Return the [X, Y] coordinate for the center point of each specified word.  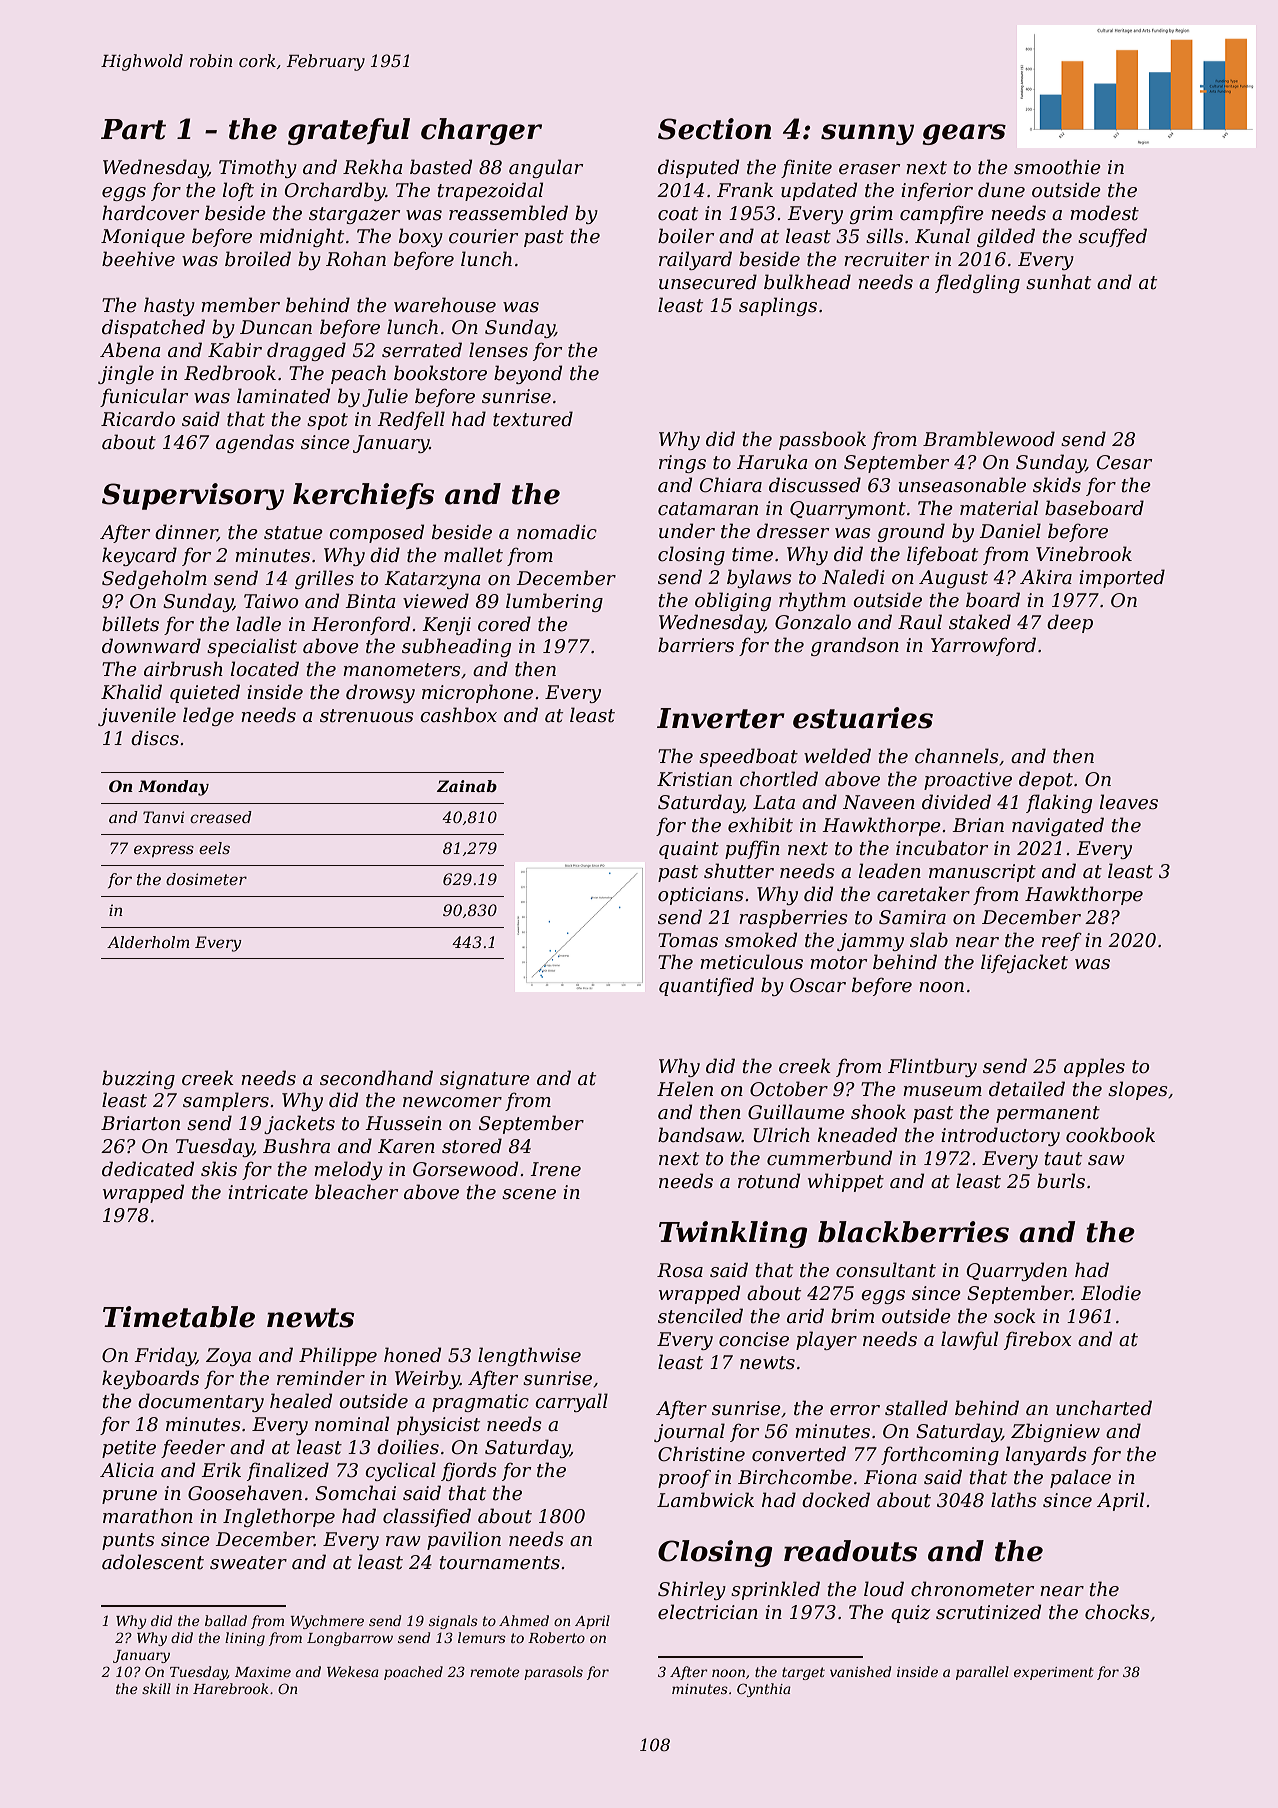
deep [1070, 623]
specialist [252, 647]
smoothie [1057, 167]
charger [481, 131]
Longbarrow [350, 1639]
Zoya [228, 1357]
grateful [349, 131]
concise [754, 1339]
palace [1080, 1478]
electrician [708, 1612]
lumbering [554, 602]
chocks [1117, 1612]
